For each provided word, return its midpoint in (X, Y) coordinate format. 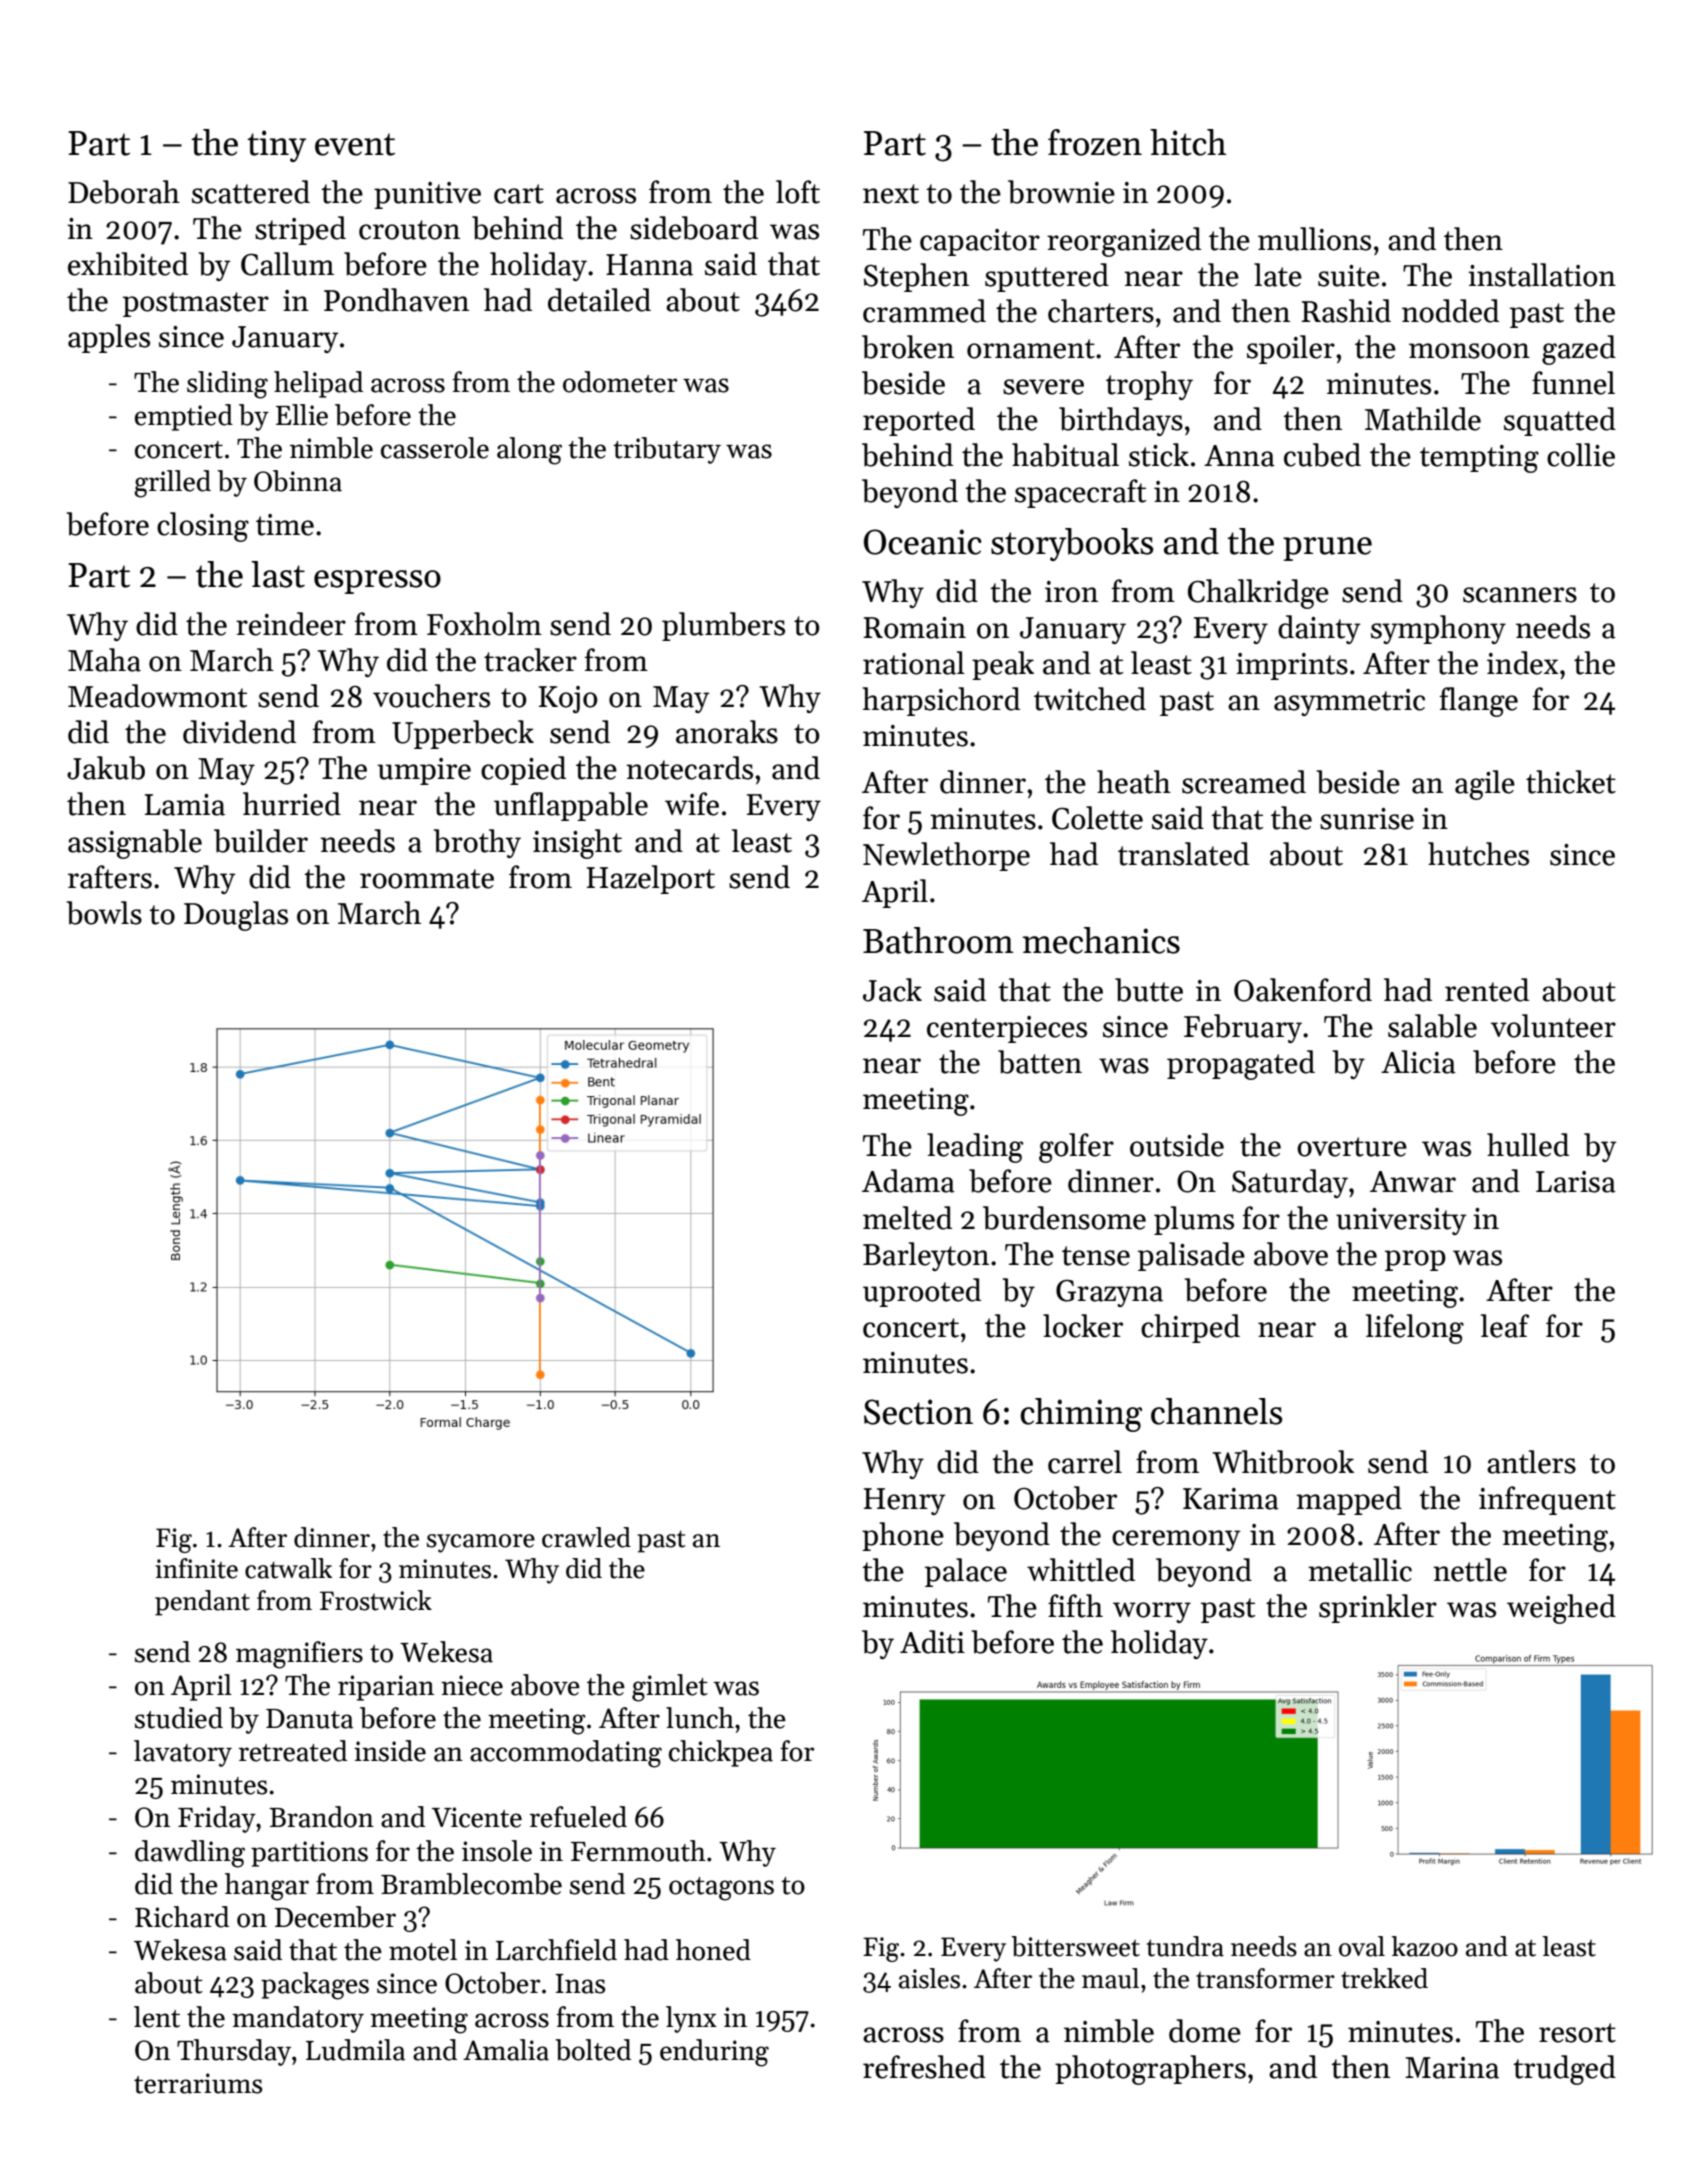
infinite (197, 1568)
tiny (277, 146)
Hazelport (651, 879)
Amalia (506, 2050)
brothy (477, 843)
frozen (1095, 142)
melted (907, 1218)
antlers (1531, 1462)
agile (1485, 785)
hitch (1188, 142)
